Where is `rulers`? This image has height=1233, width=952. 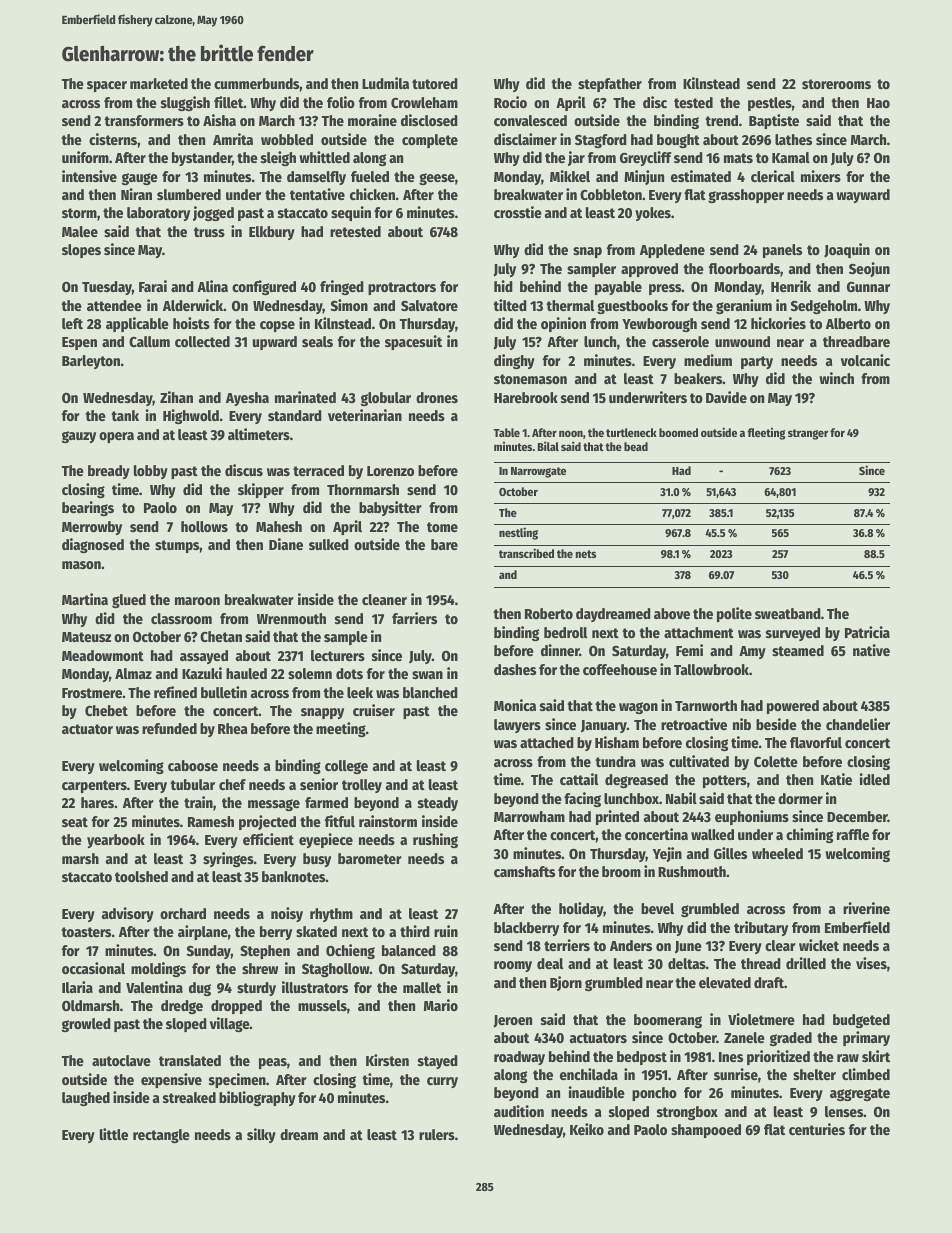
rulers is located at coordinates (437, 1134).
